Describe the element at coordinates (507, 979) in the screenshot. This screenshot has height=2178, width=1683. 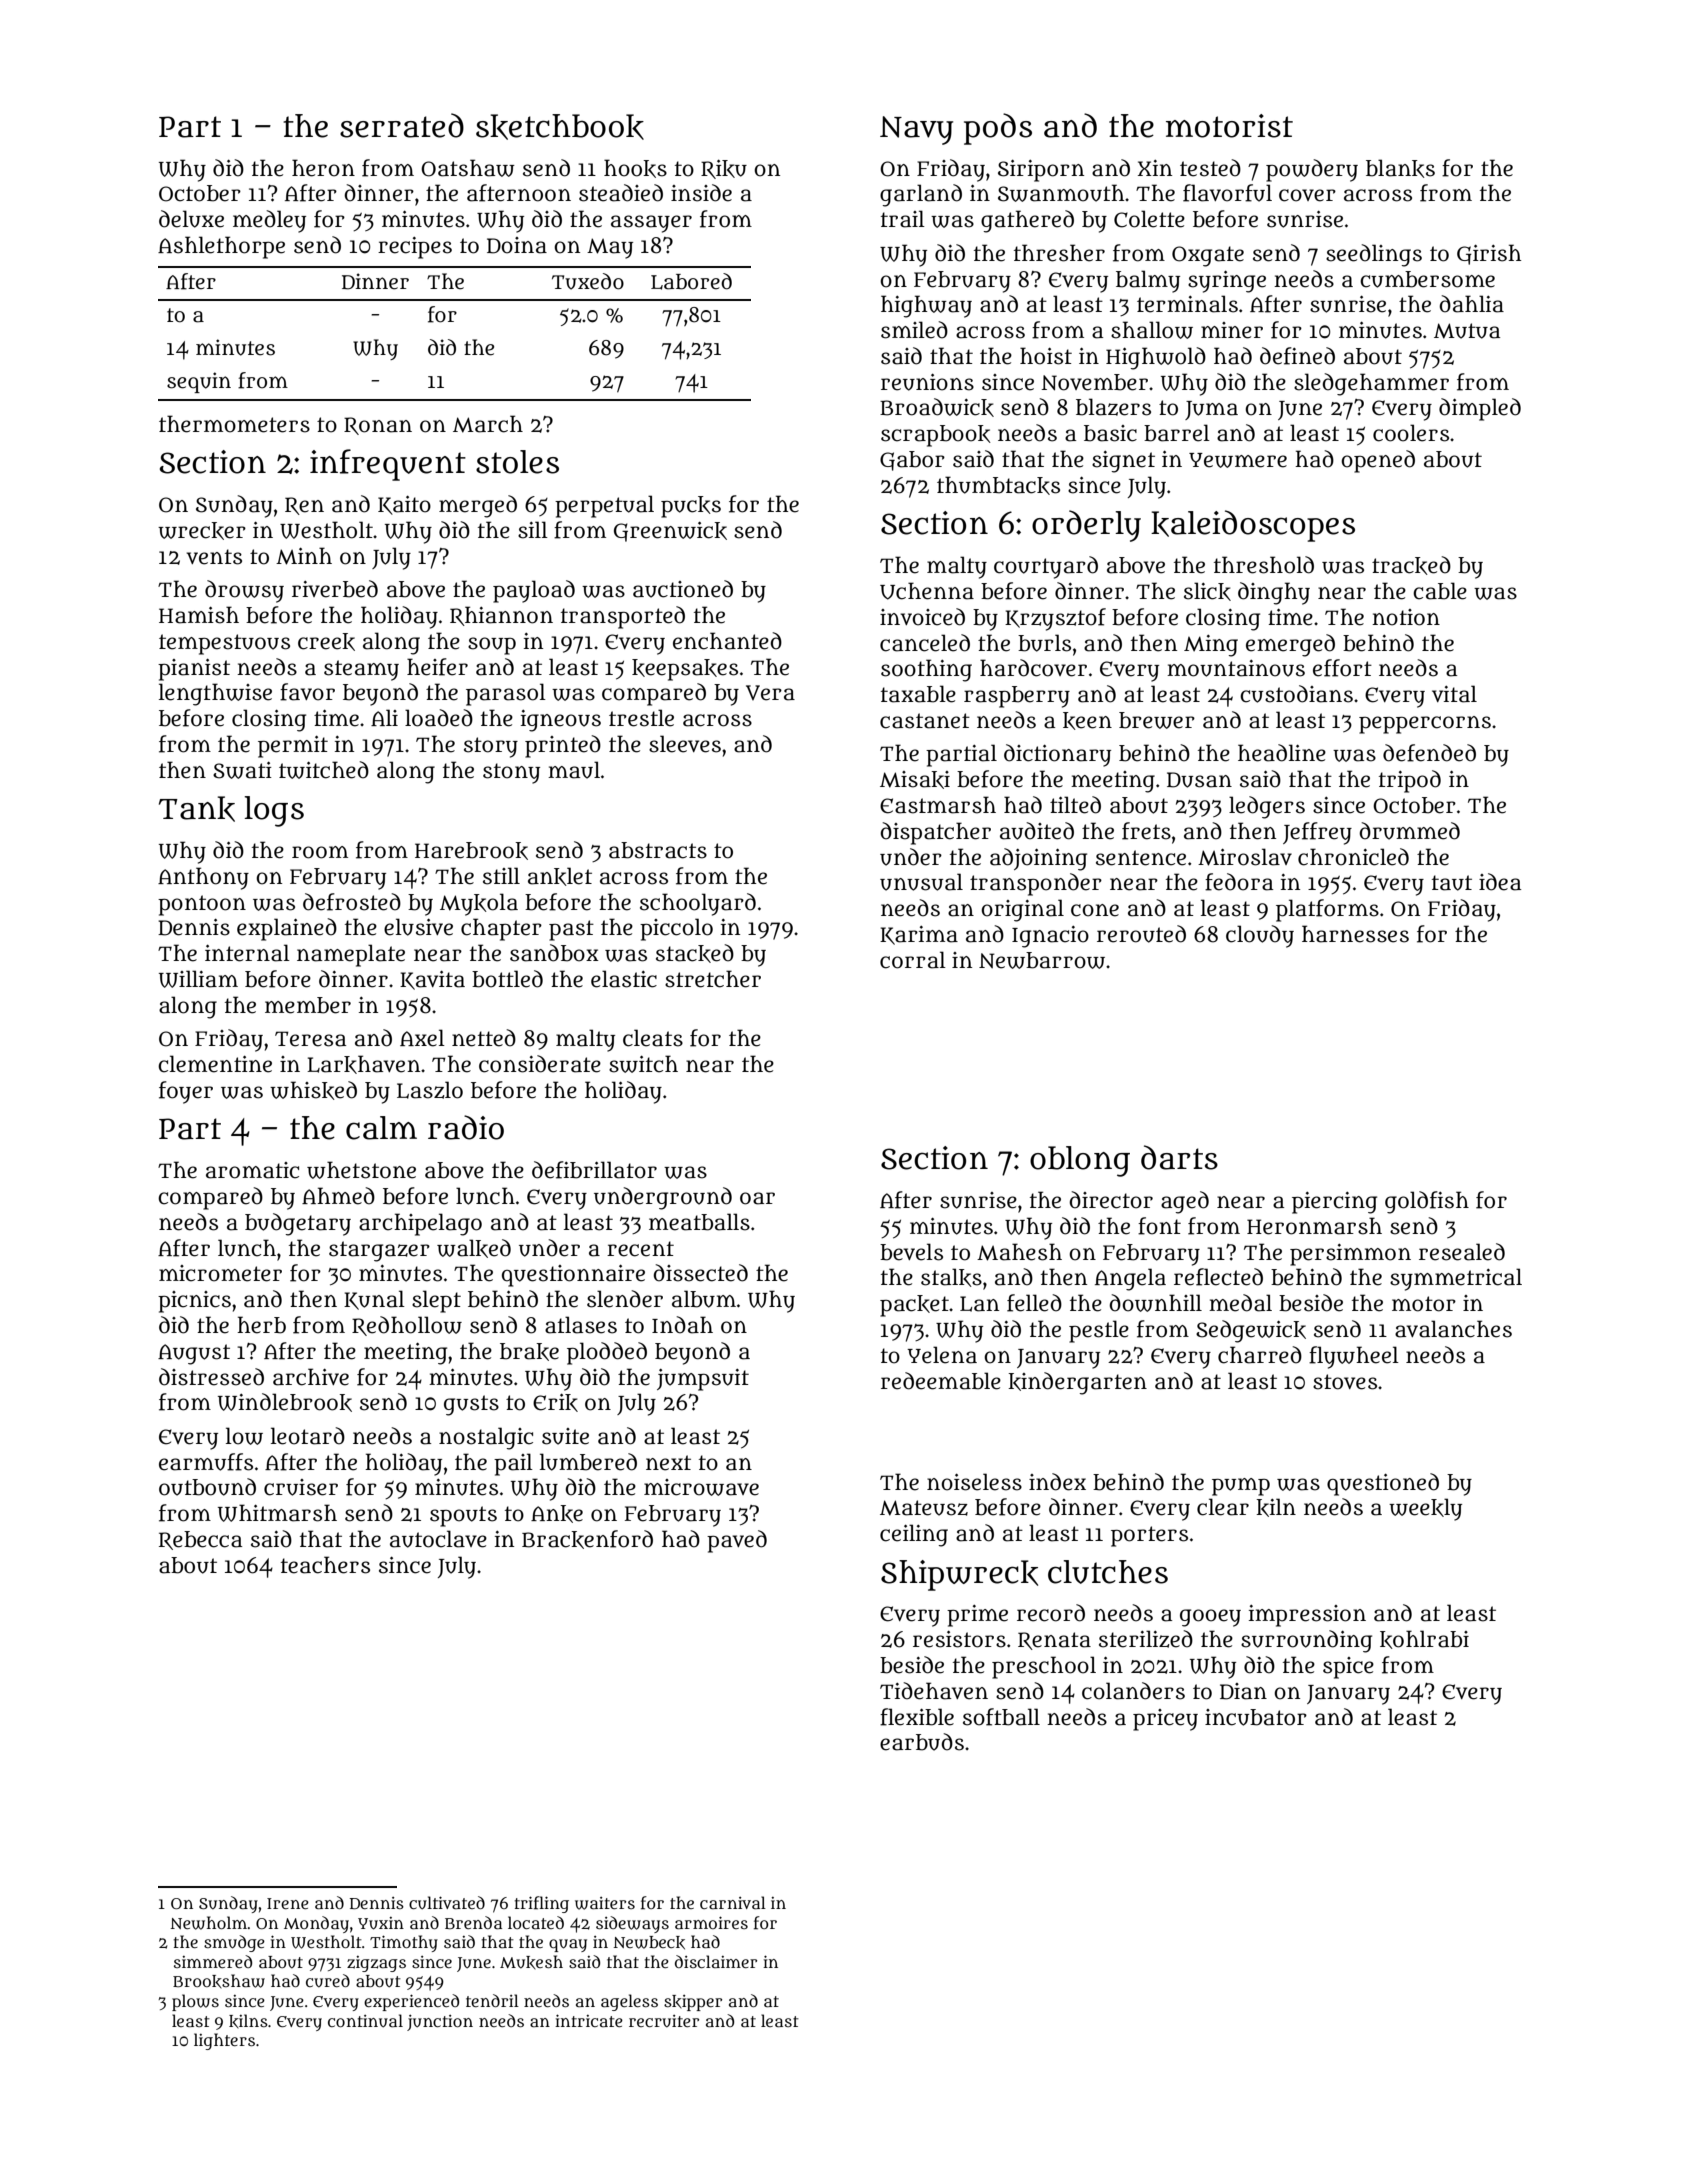
I see `bottled` at that location.
